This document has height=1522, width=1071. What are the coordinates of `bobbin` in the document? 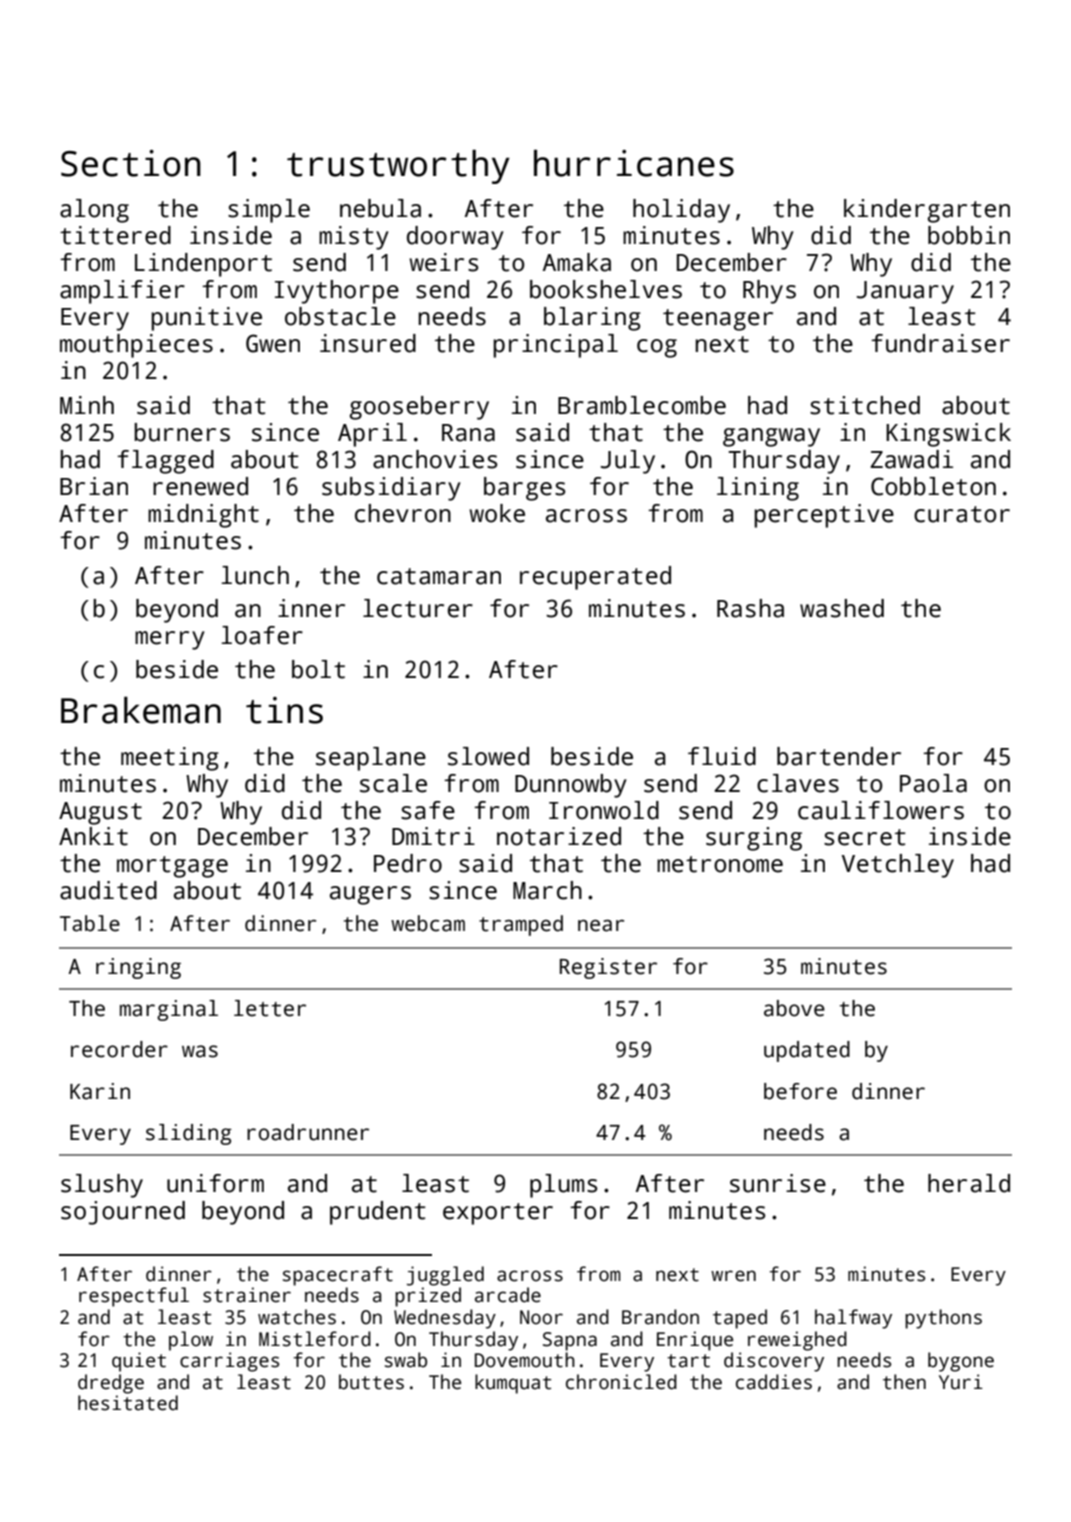 It's located at (969, 235).
